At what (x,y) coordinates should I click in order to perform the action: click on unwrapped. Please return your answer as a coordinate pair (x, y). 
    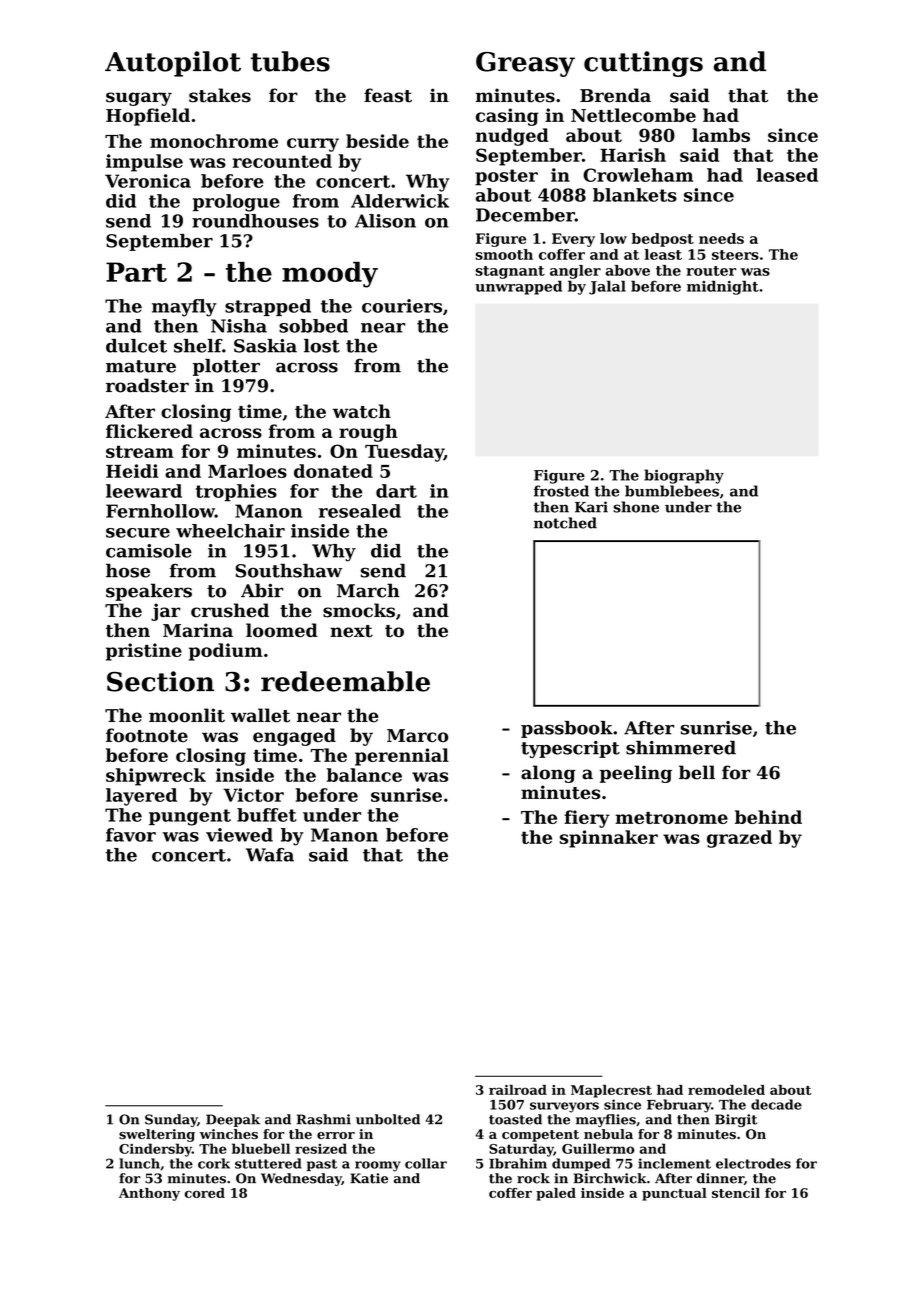
    Looking at the image, I should click on (518, 287).
